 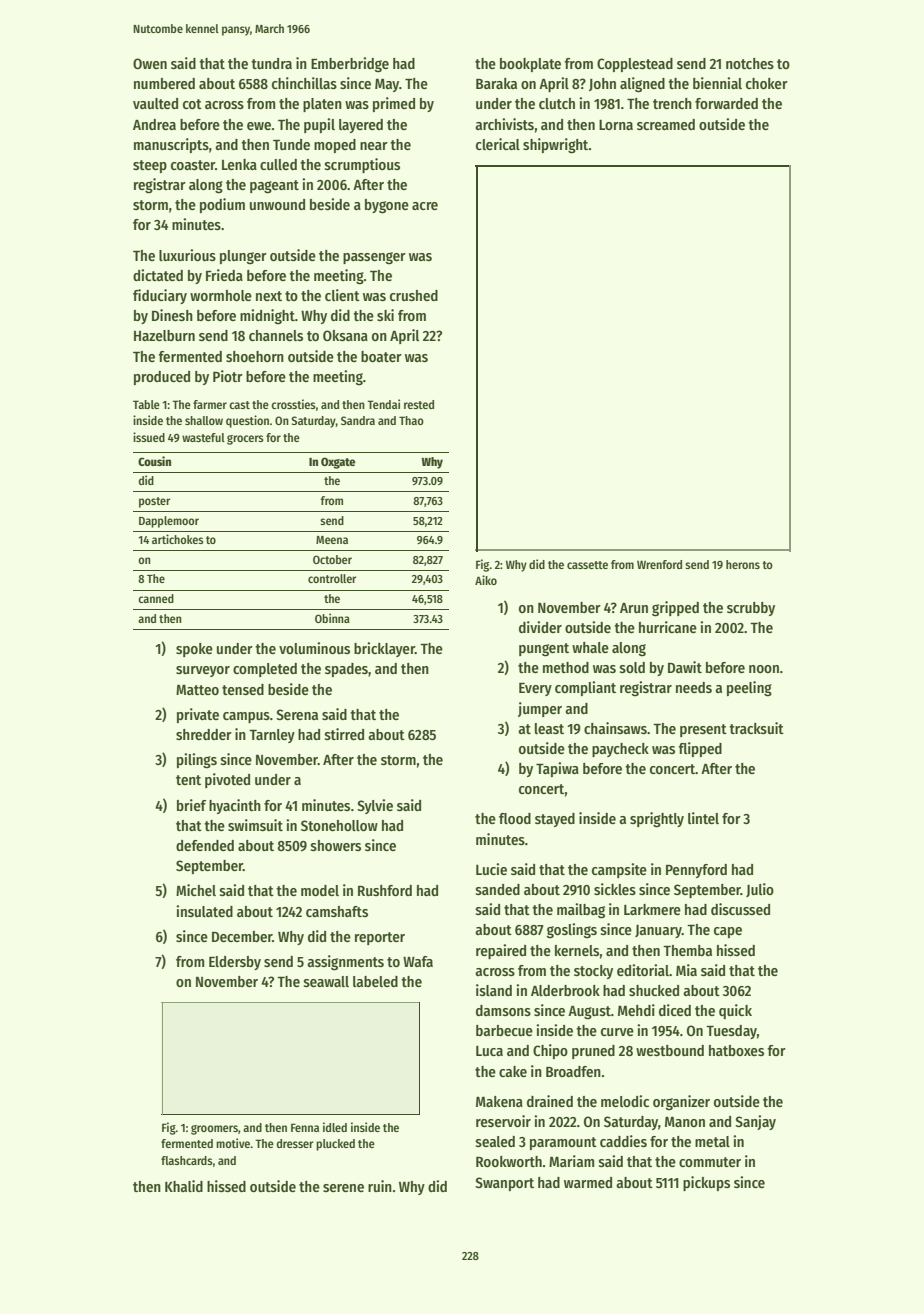 I want to click on near, so click(x=374, y=146).
